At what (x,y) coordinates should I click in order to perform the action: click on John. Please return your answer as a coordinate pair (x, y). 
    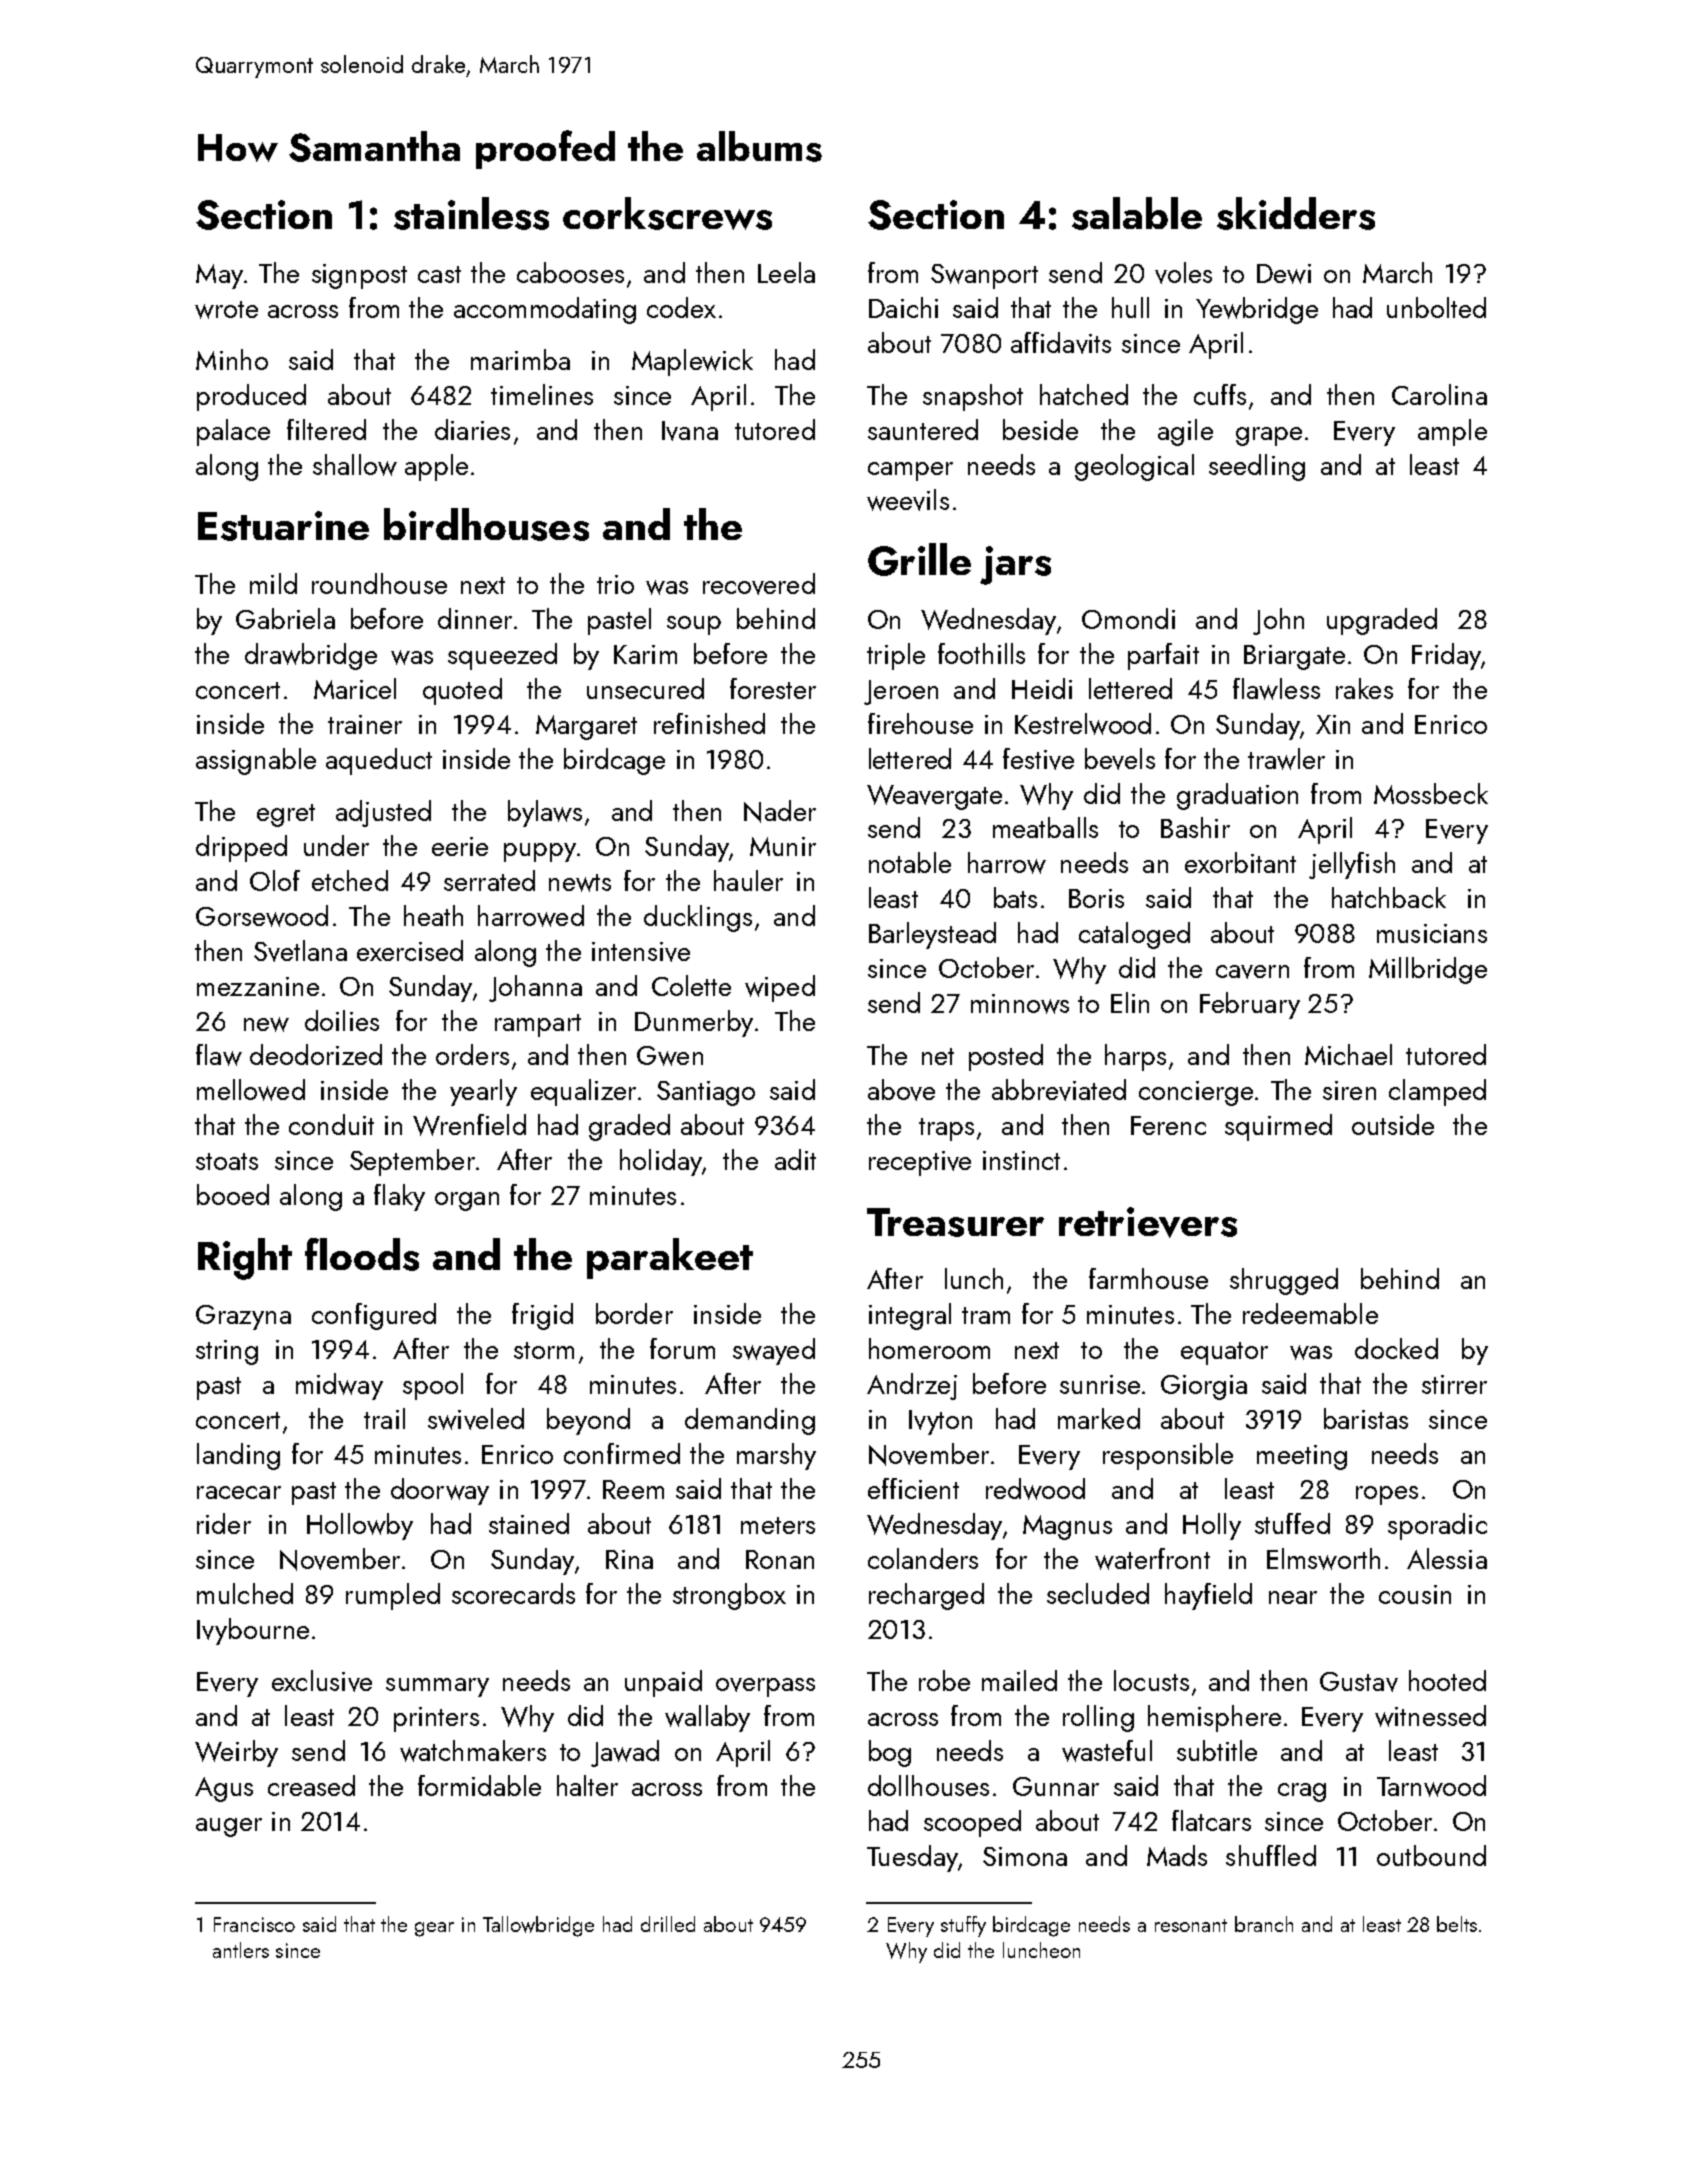
    Looking at the image, I should click on (1278, 621).
